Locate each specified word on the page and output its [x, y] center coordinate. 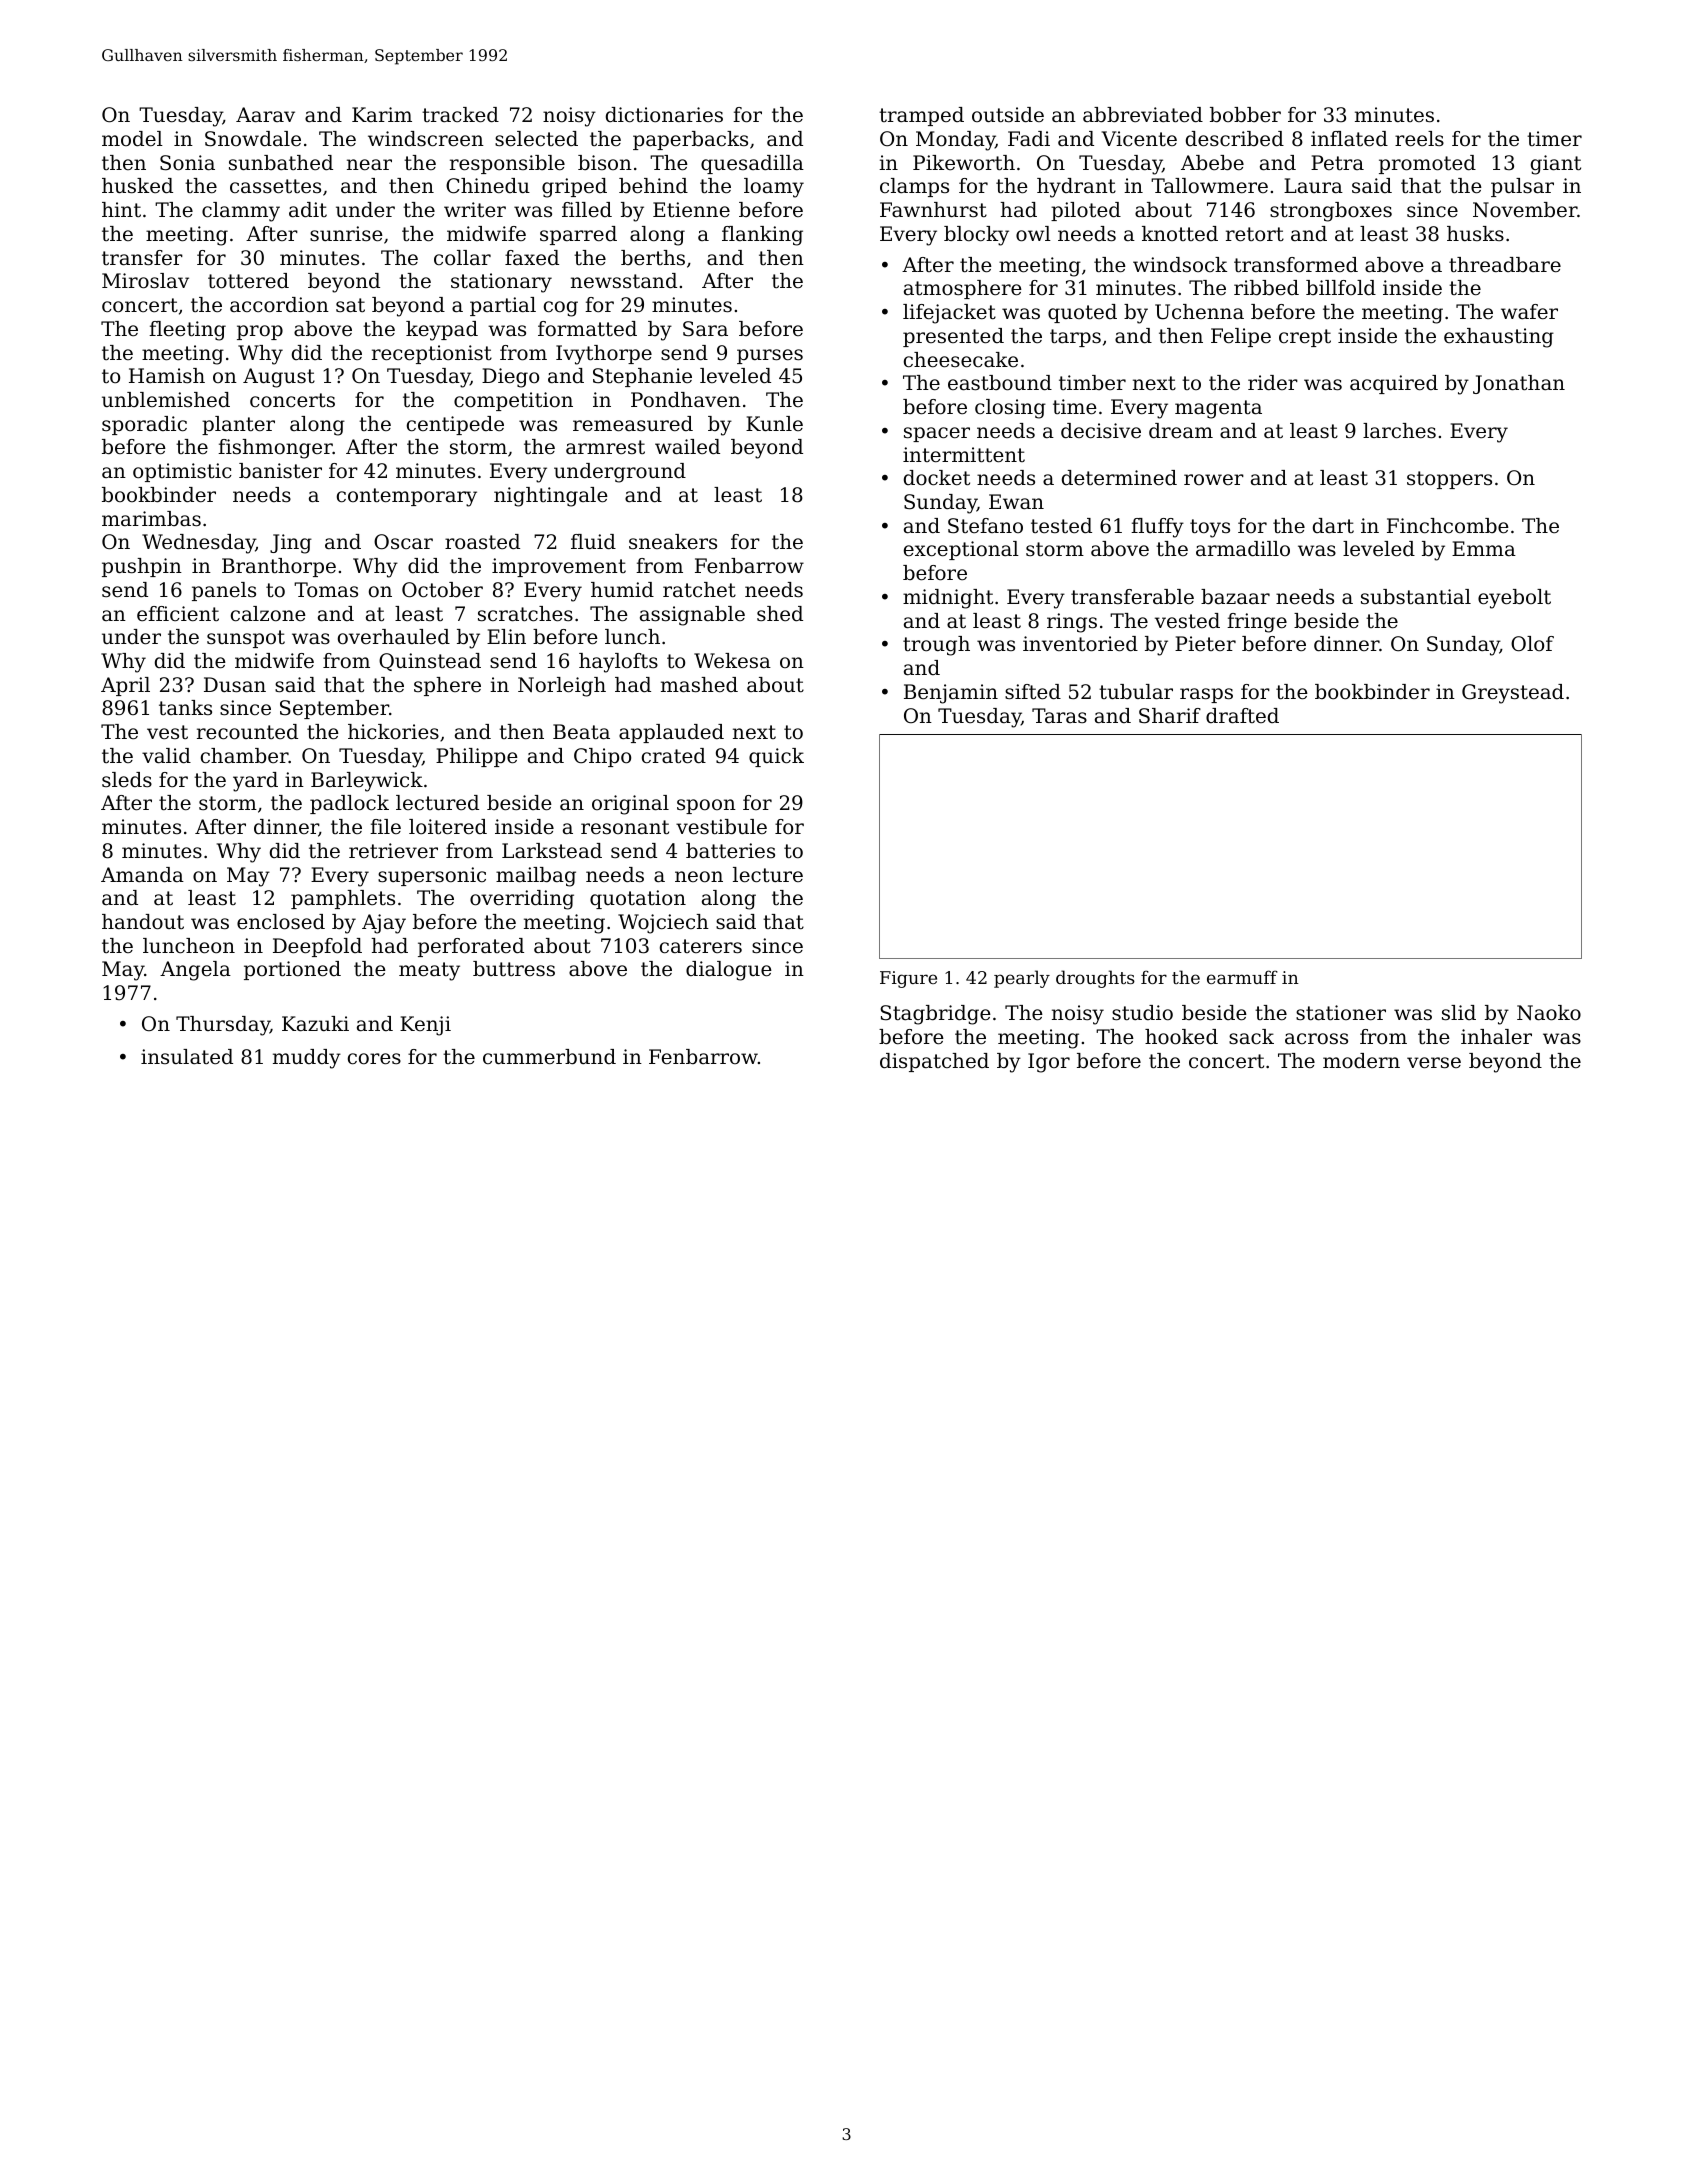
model [132, 139]
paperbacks [690, 140]
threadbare [1505, 265]
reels [1419, 139]
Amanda [142, 875]
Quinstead [430, 662]
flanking [762, 236]
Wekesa [732, 660]
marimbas [151, 519]
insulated [187, 1057]
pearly [1022, 979]
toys [1210, 528]
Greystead [1513, 694]
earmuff [1242, 977]
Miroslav [145, 281]
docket [937, 478]
